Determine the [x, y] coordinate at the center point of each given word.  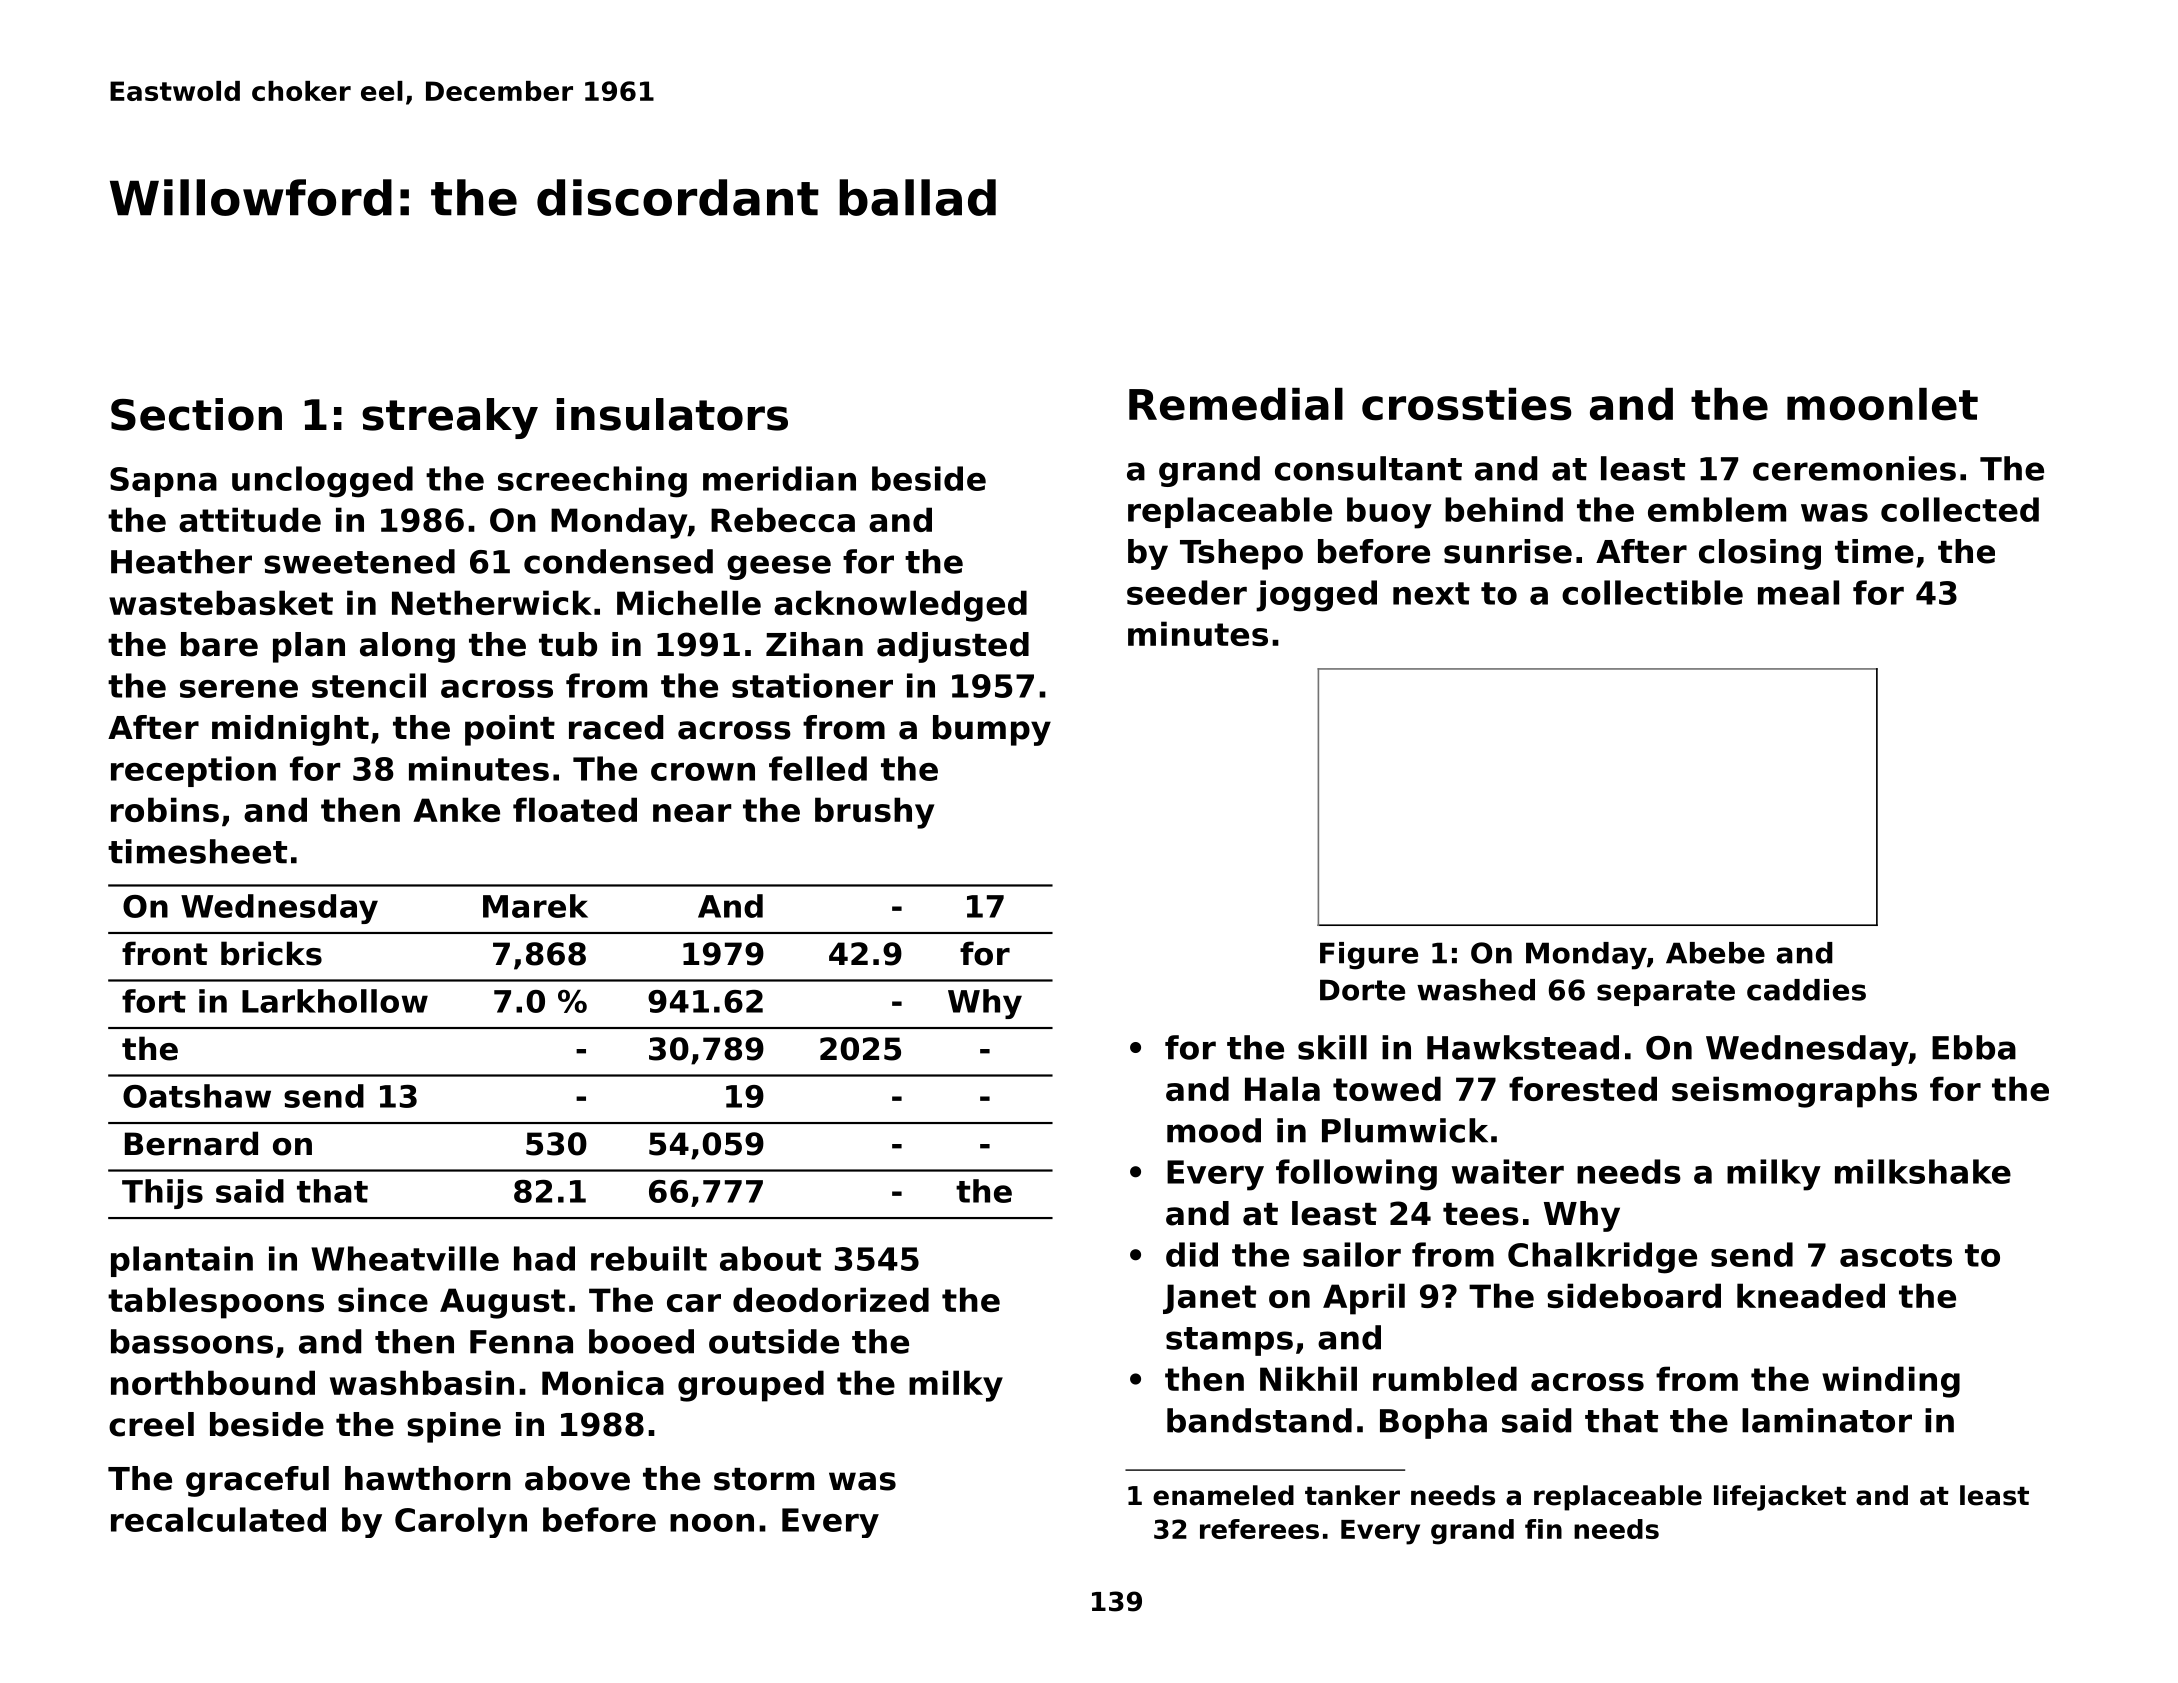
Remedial [1236, 404]
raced [616, 727]
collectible [1652, 592]
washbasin [422, 1382]
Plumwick [1405, 1130]
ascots [1896, 1255]
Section [196, 414]
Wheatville [405, 1258]
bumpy [992, 730]
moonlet [1882, 404]
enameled [1223, 1495]
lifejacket [1780, 1498]
